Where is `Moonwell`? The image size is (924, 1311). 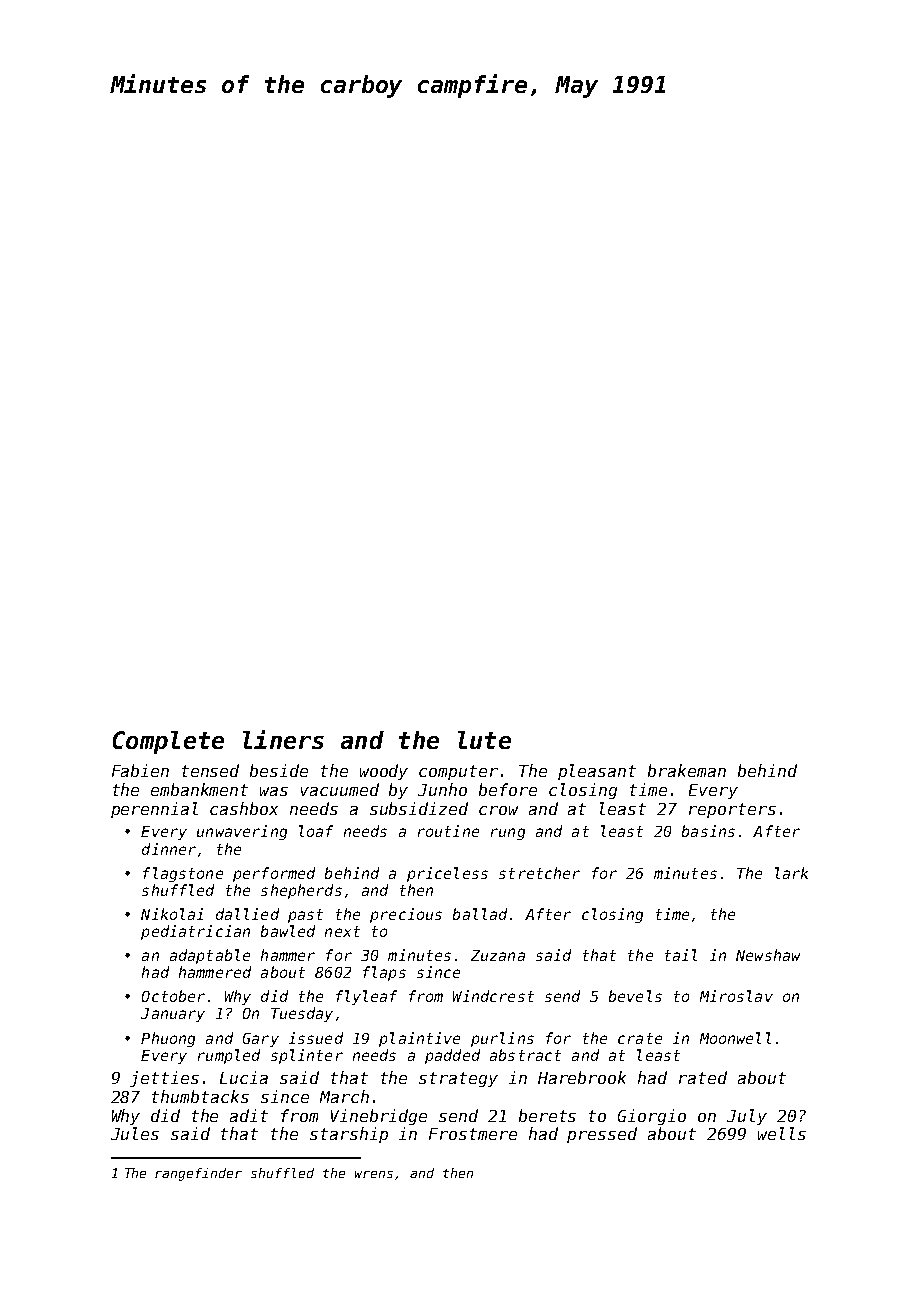
Moonwell is located at coordinates (735, 1038).
